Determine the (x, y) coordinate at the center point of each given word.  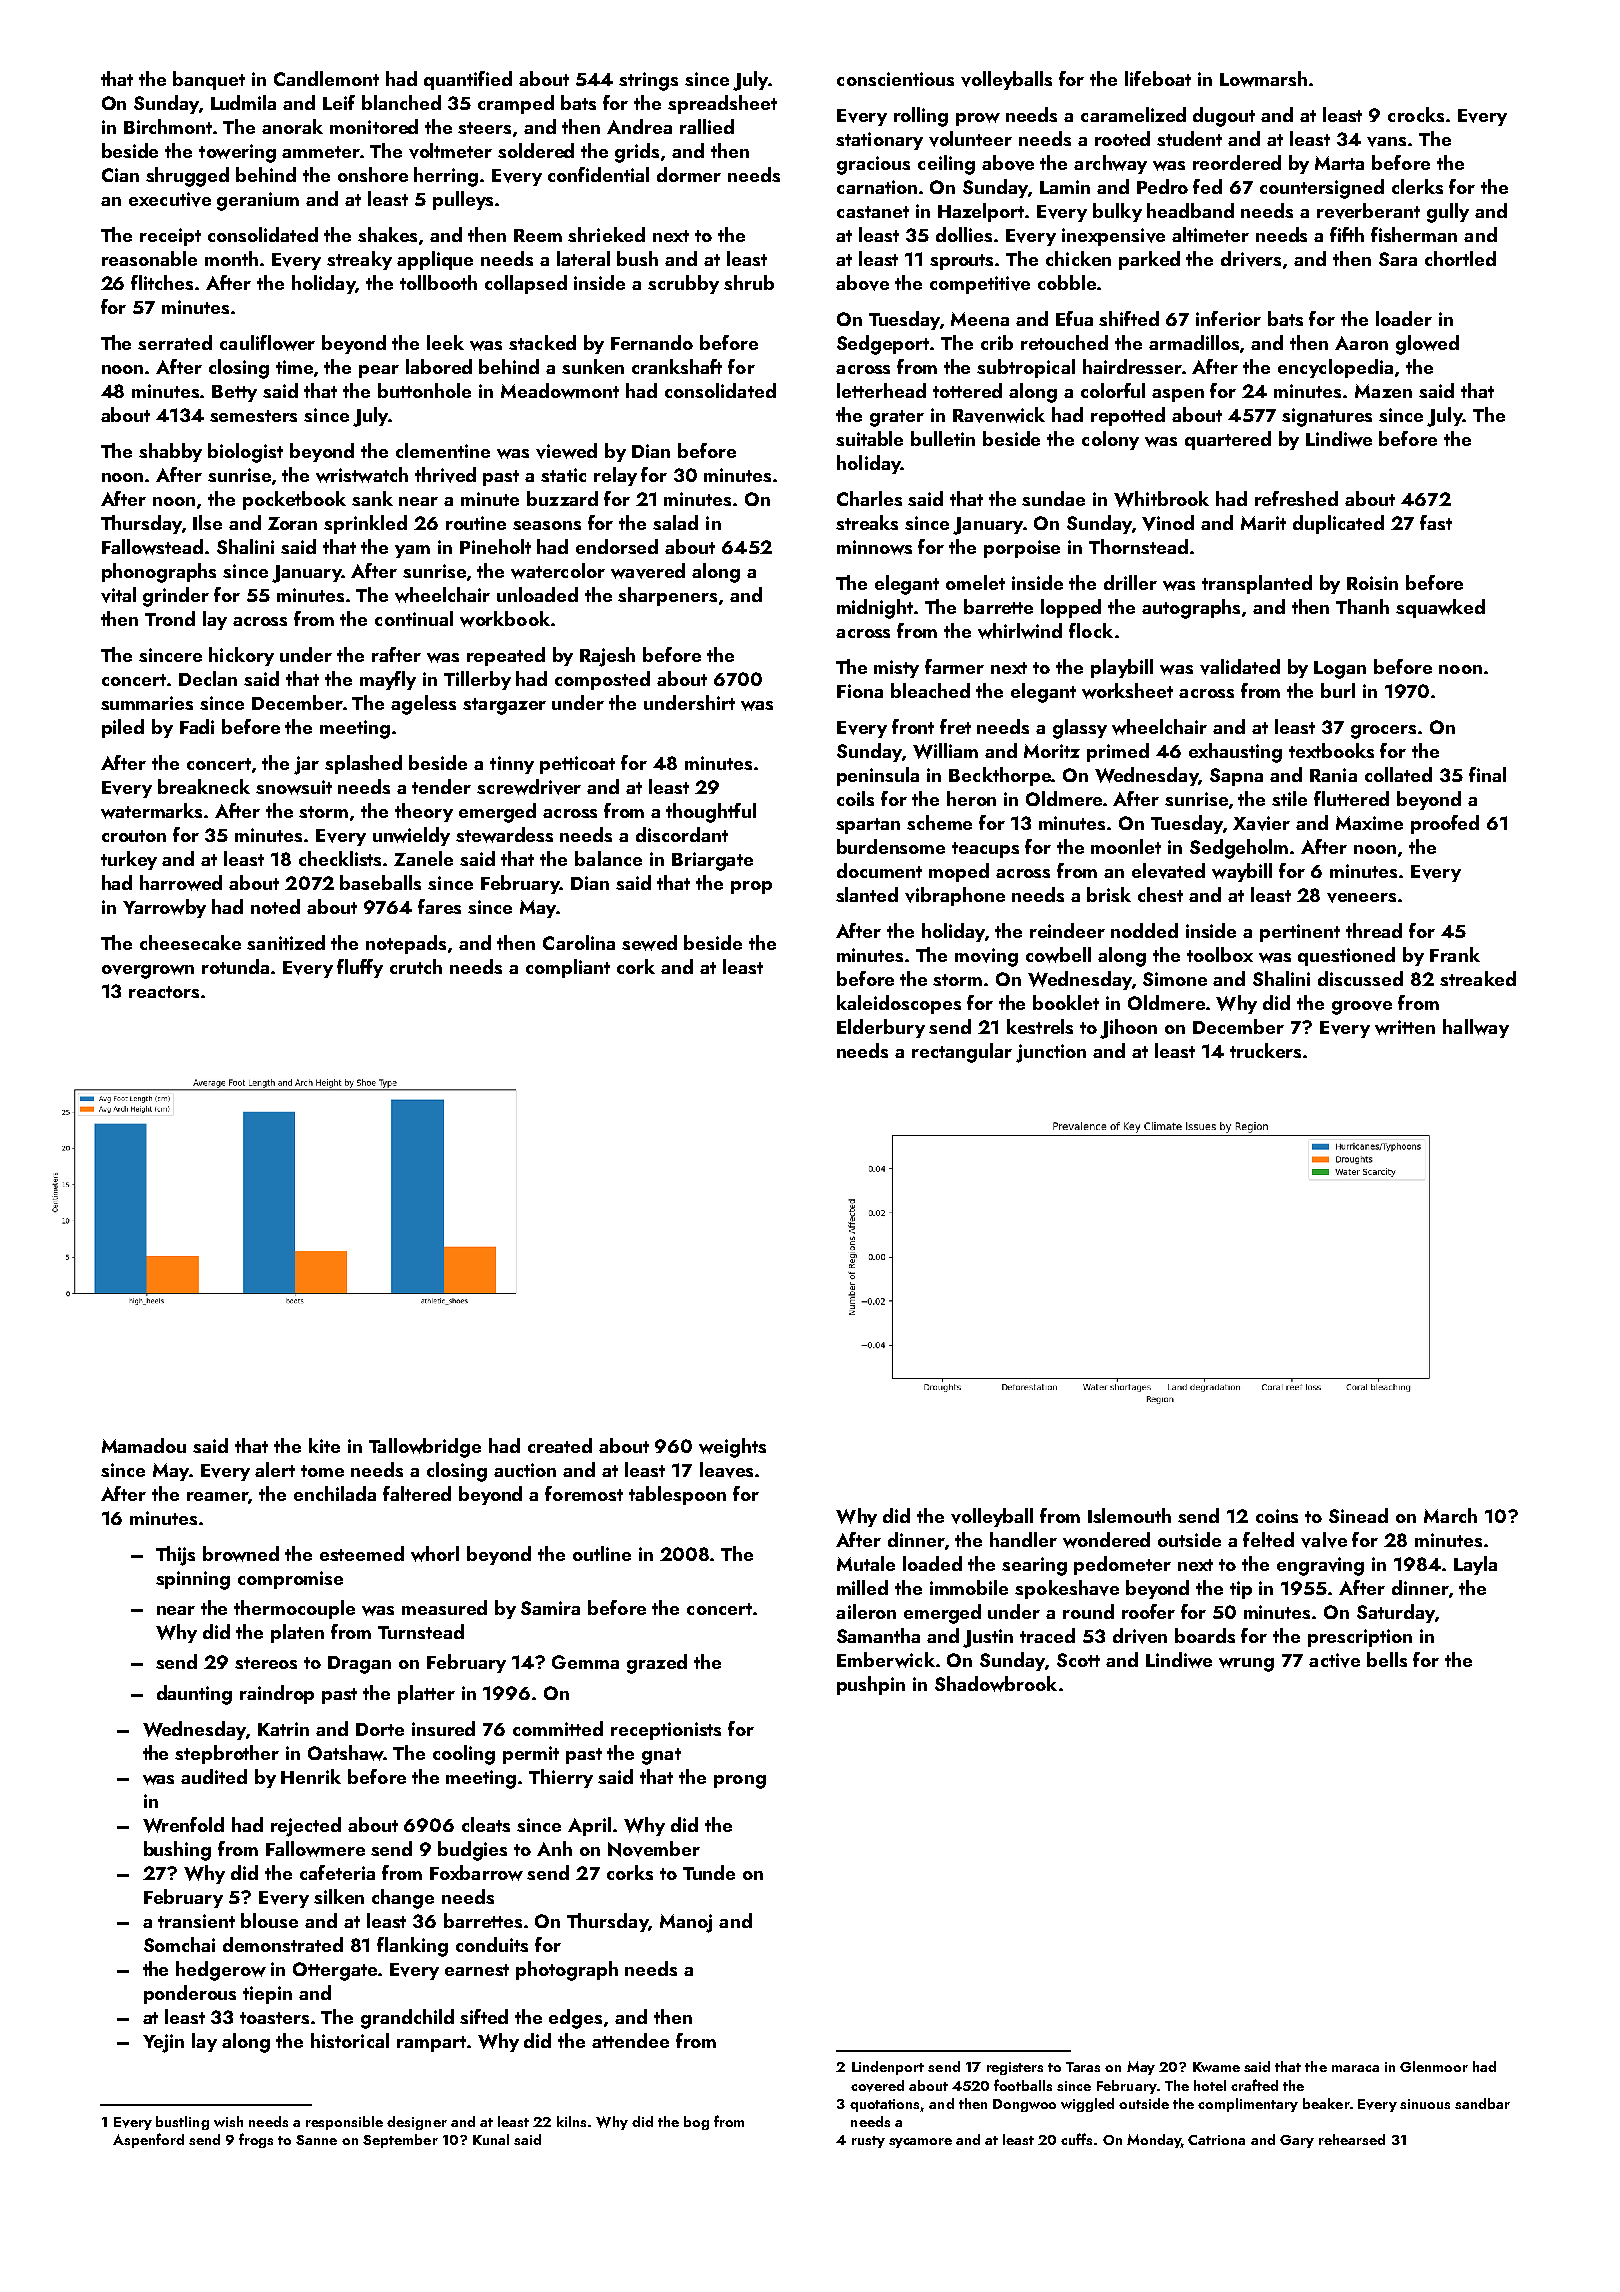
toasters (274, 2018)
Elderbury (881, 1028)
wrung (1246, 1665)
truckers (1265, 1050)
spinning (193, 1580)
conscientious (895, 79)
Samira (550, 1608)
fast (1436, 522)
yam (412, 551)
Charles (869, 498)
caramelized (1133, 114)
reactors (164, 992)
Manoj (686, 1923)
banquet (209, 80)
